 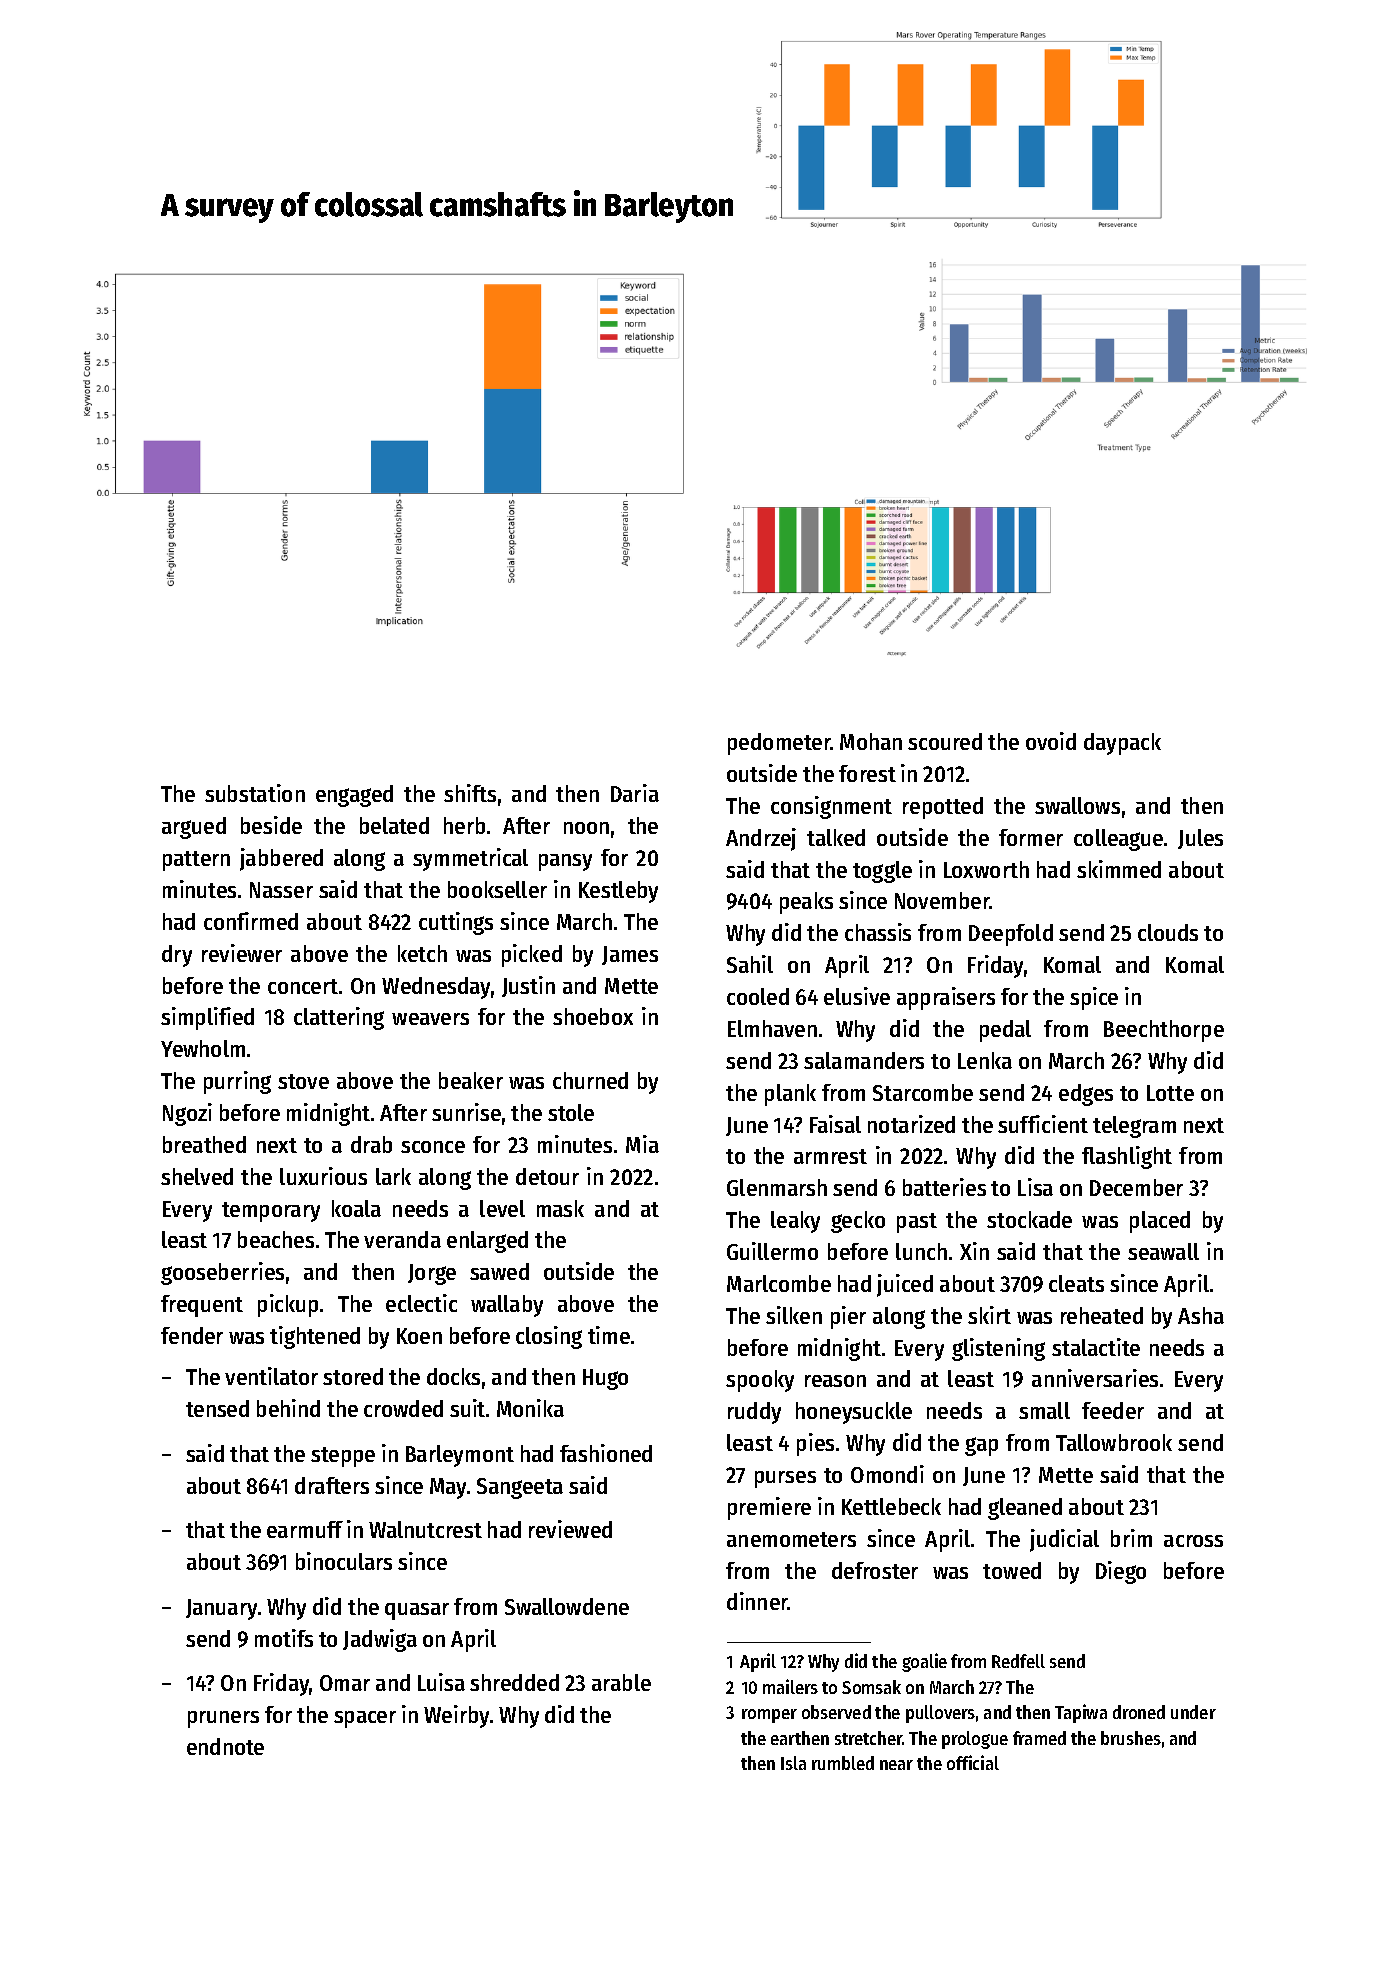 I want to click on scoured, so click(x=945, y=741).
